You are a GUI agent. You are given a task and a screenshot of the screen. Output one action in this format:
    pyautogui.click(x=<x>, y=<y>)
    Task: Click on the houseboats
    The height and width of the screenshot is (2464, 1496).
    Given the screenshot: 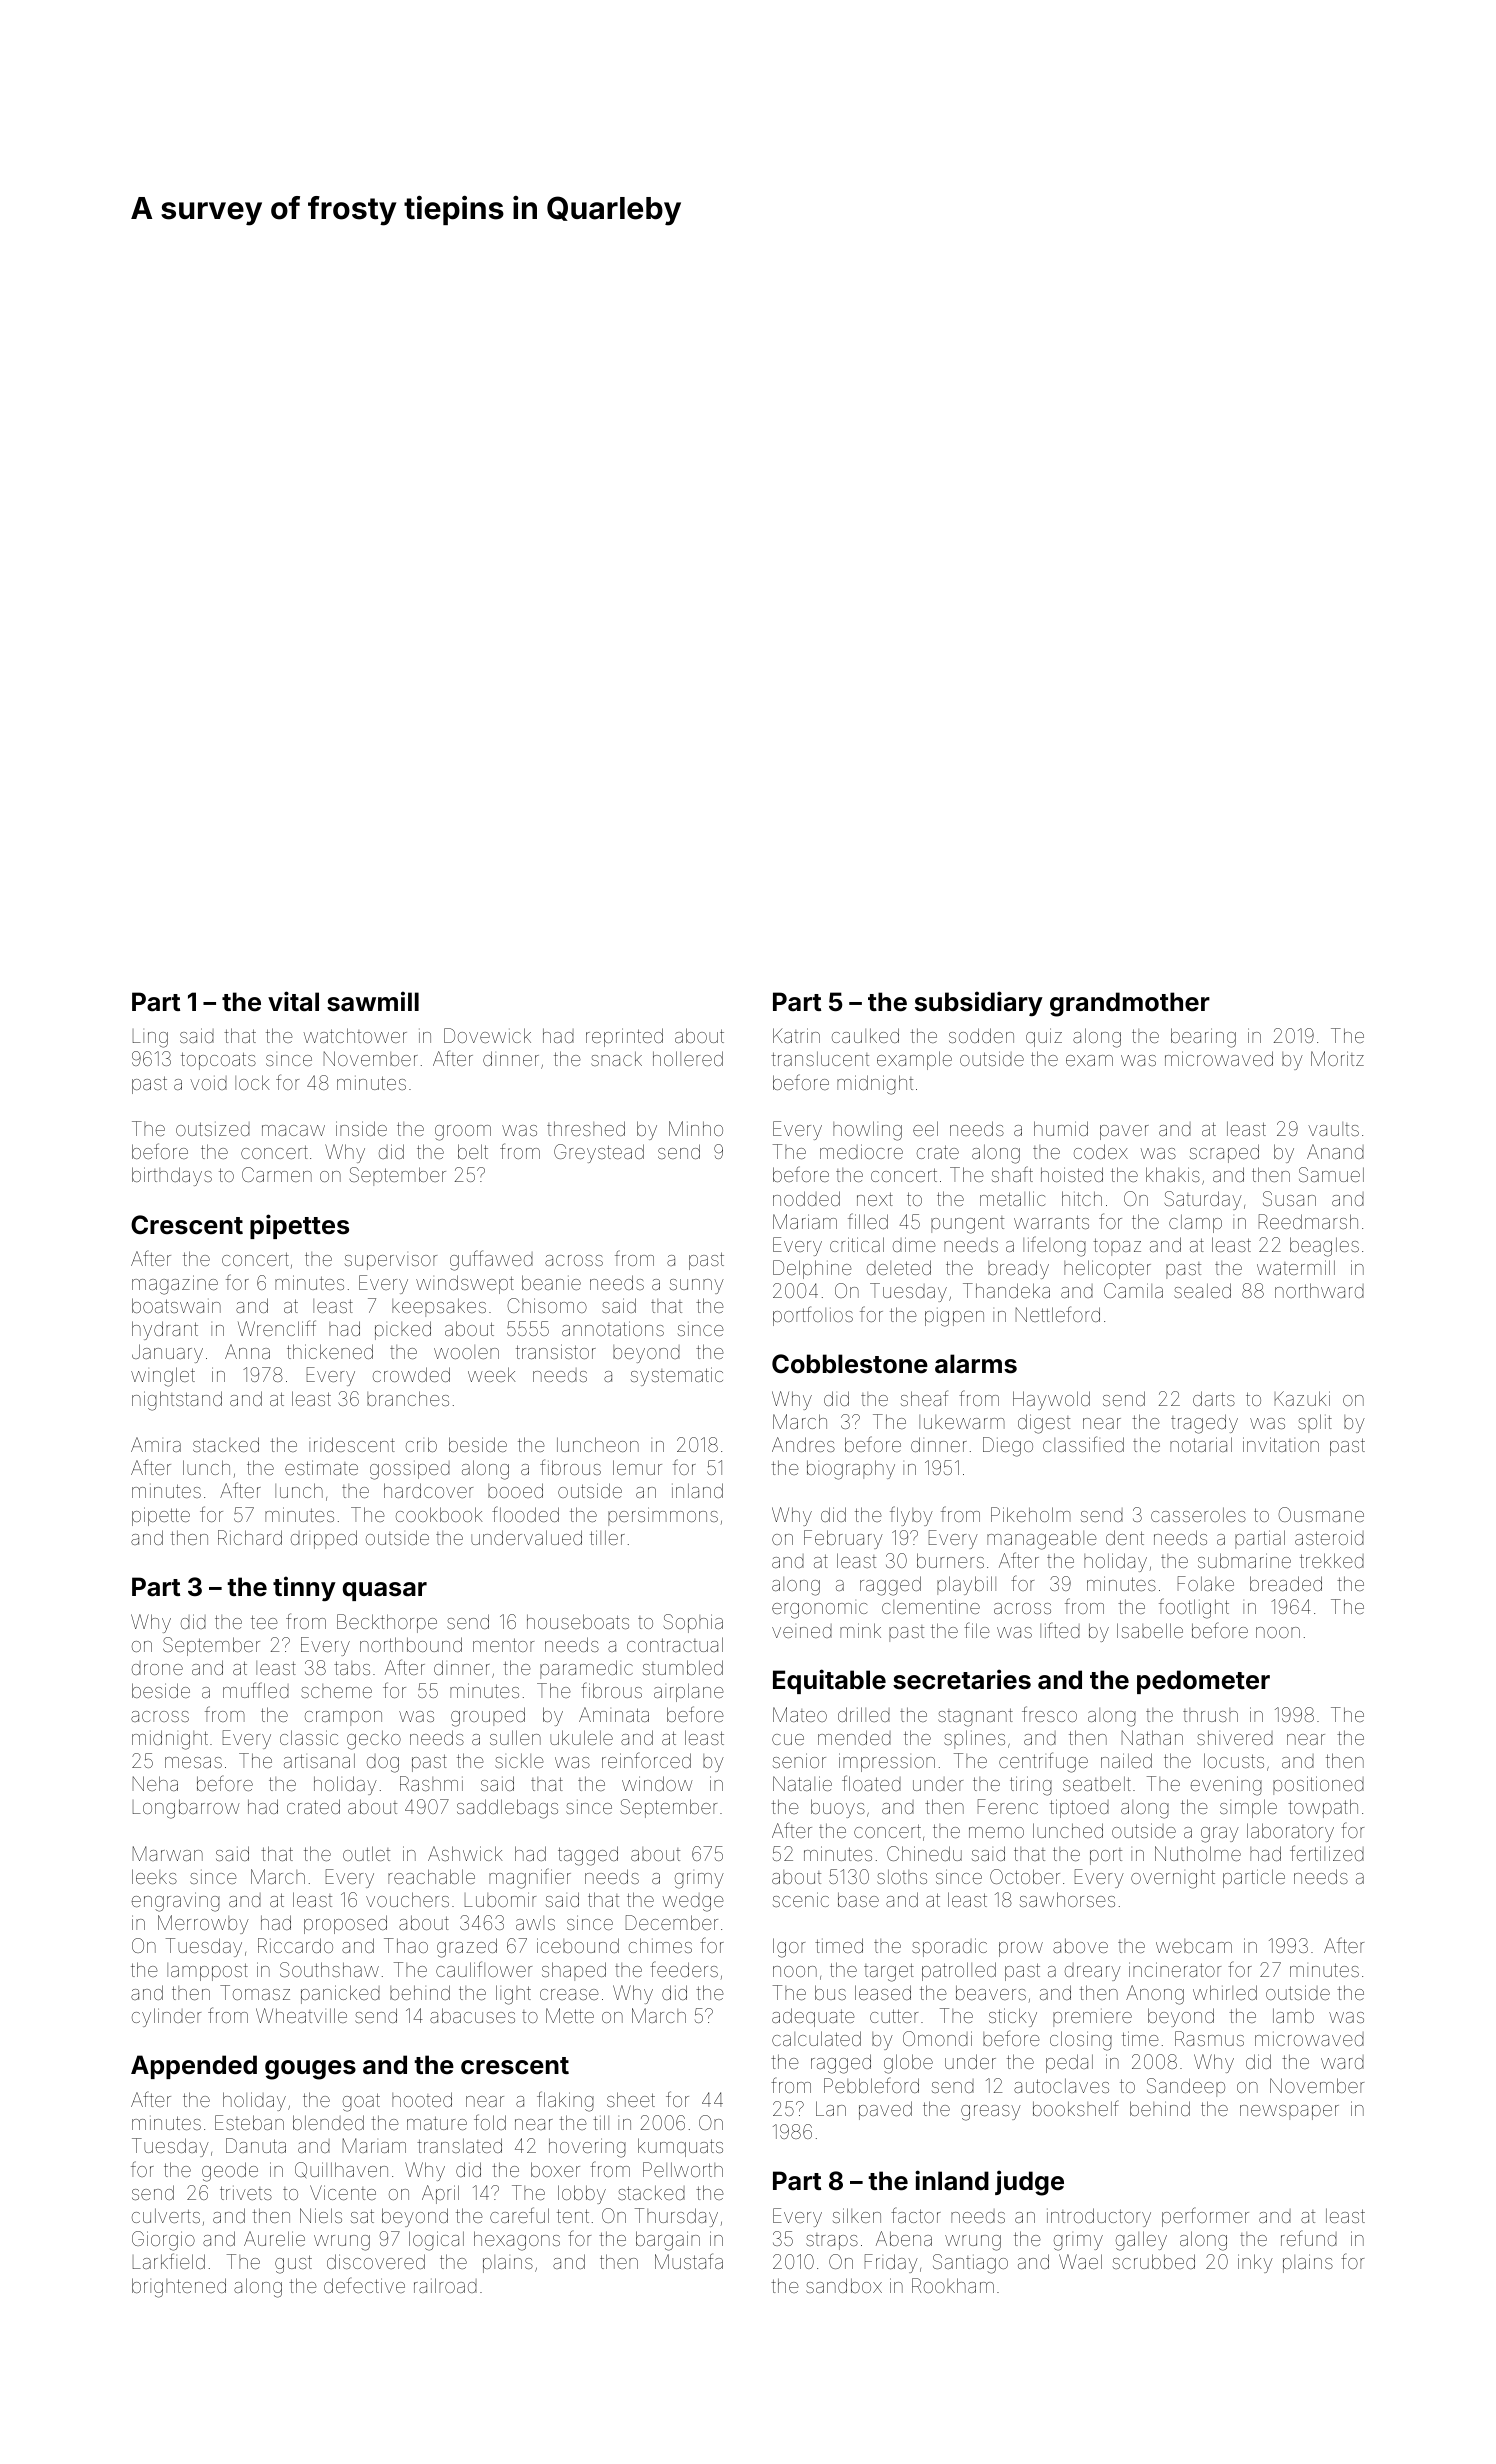 What is the action you would take?
    pyautogui.click(x=578, y=1621)
